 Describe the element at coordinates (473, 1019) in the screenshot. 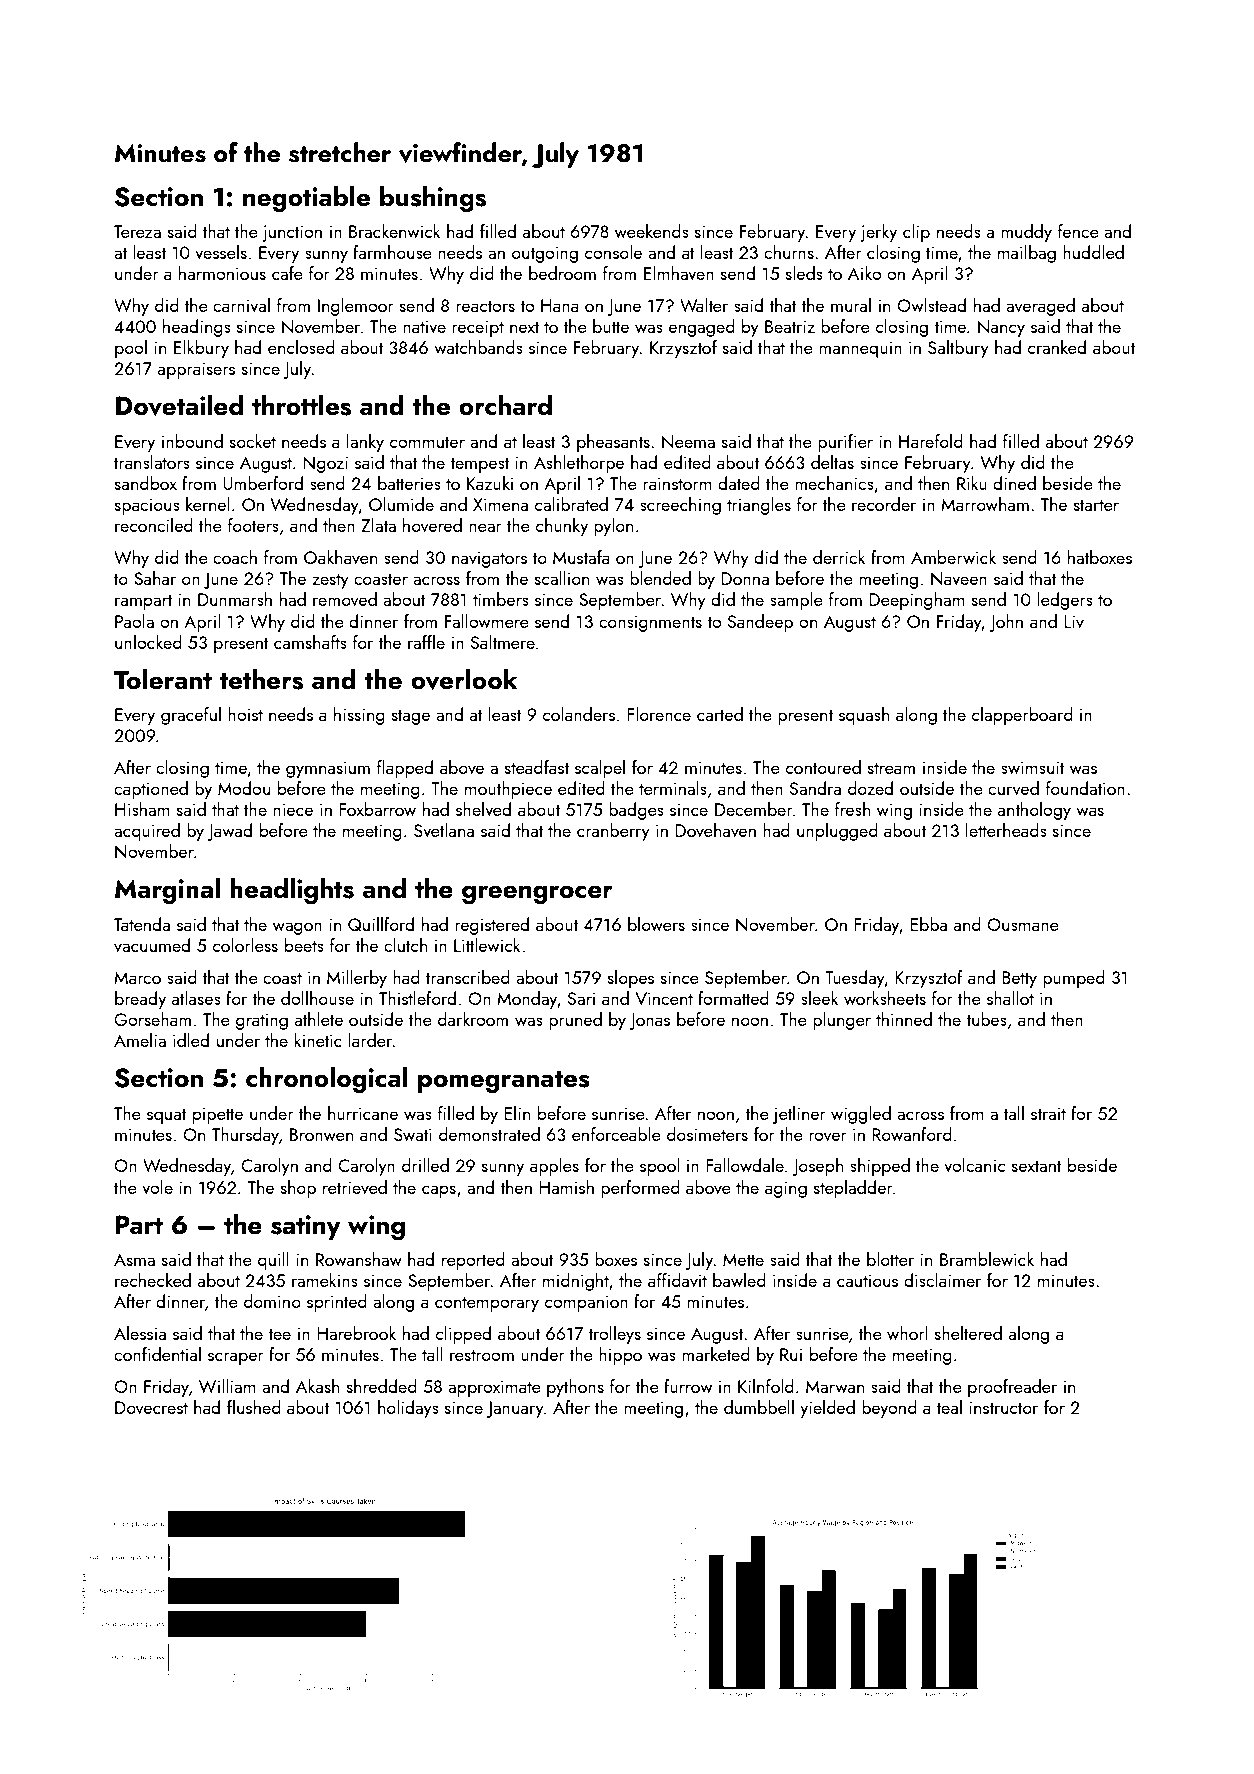

I see `darkroom` at that location.
